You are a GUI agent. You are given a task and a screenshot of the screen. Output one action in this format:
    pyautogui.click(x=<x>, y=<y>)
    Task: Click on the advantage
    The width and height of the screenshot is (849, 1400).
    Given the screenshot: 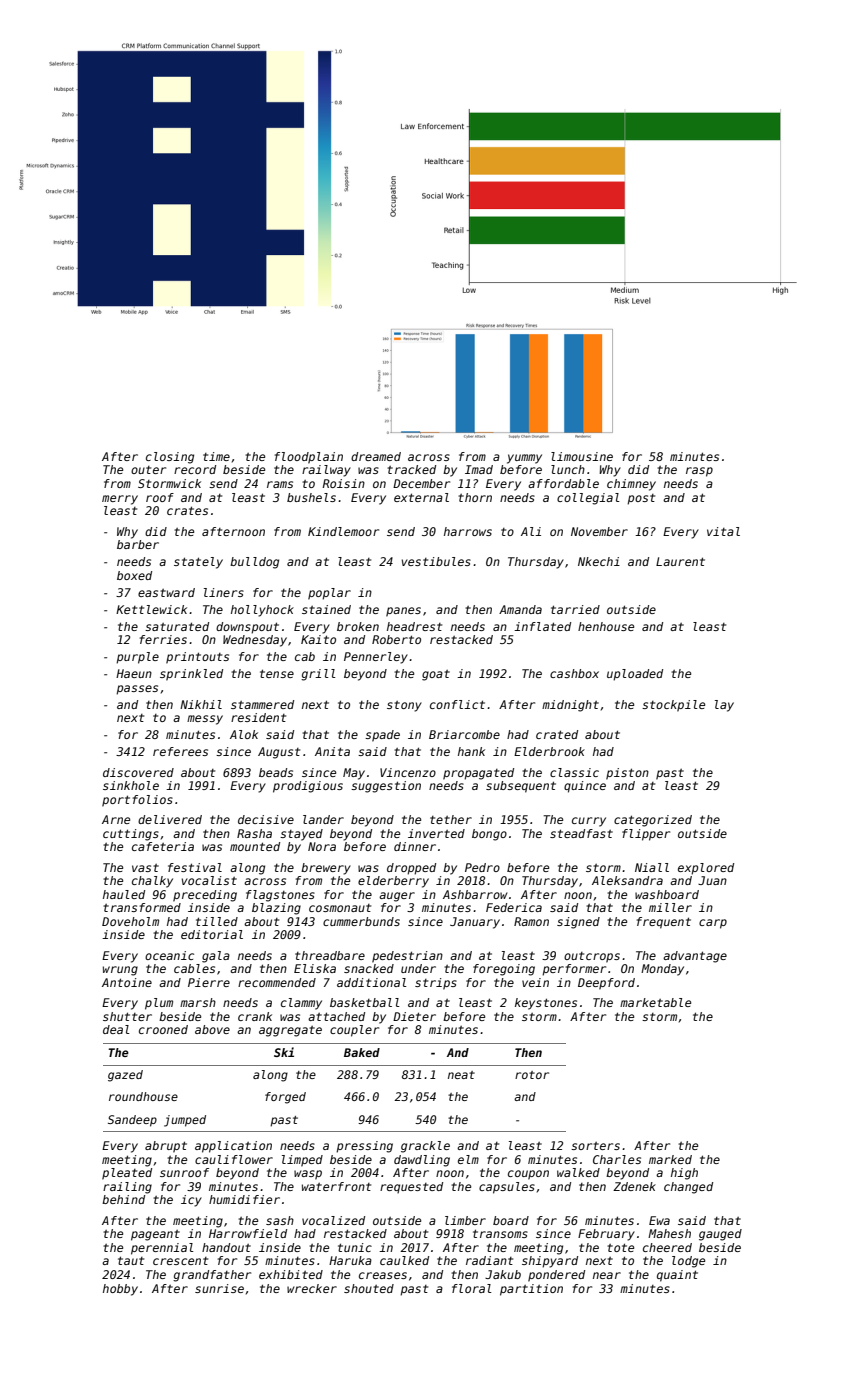 What is the action you would take?
    pyautogui.click(x=695, y=957)
